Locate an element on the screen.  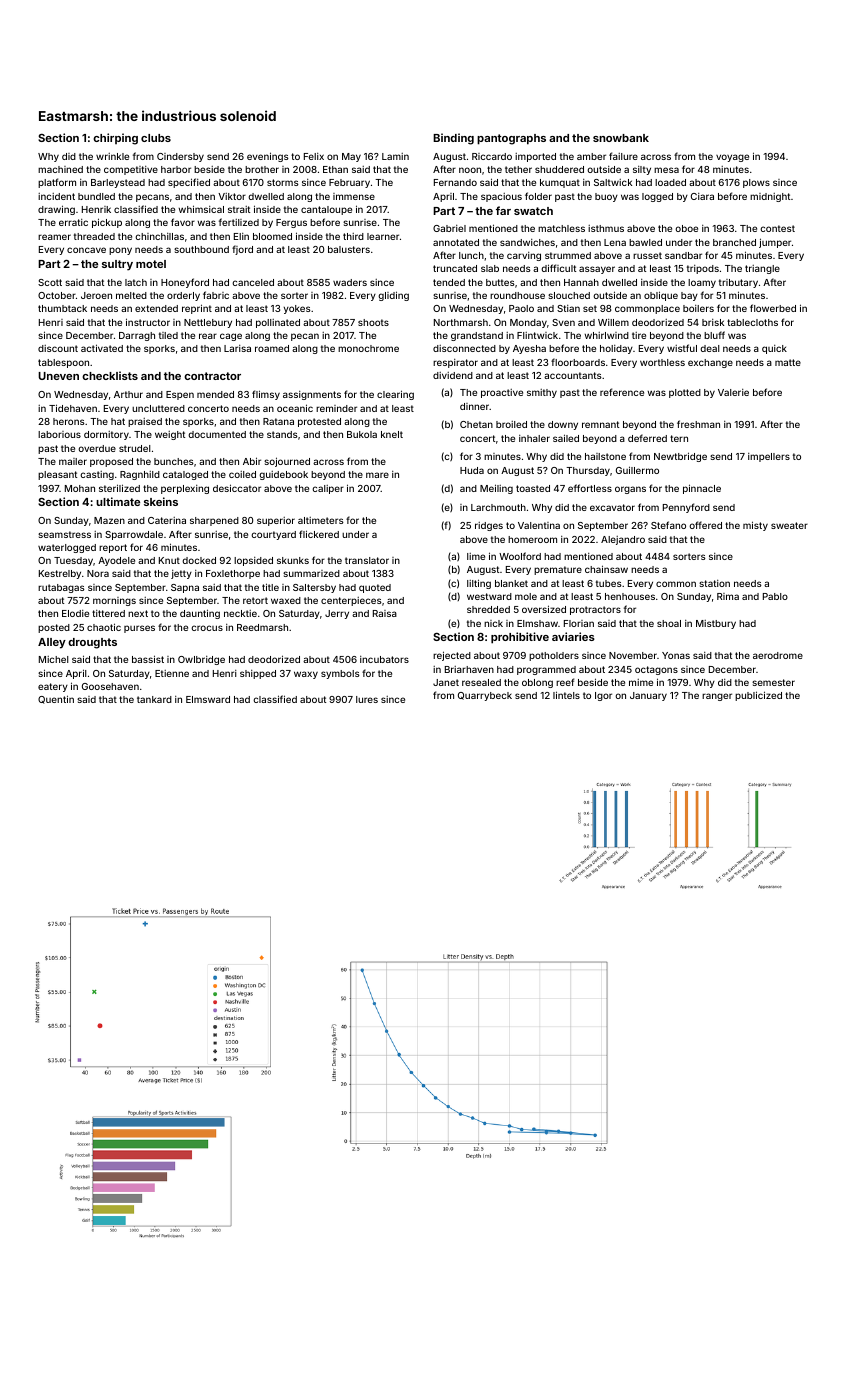
Caterina is located at coordinates (167, 520).
